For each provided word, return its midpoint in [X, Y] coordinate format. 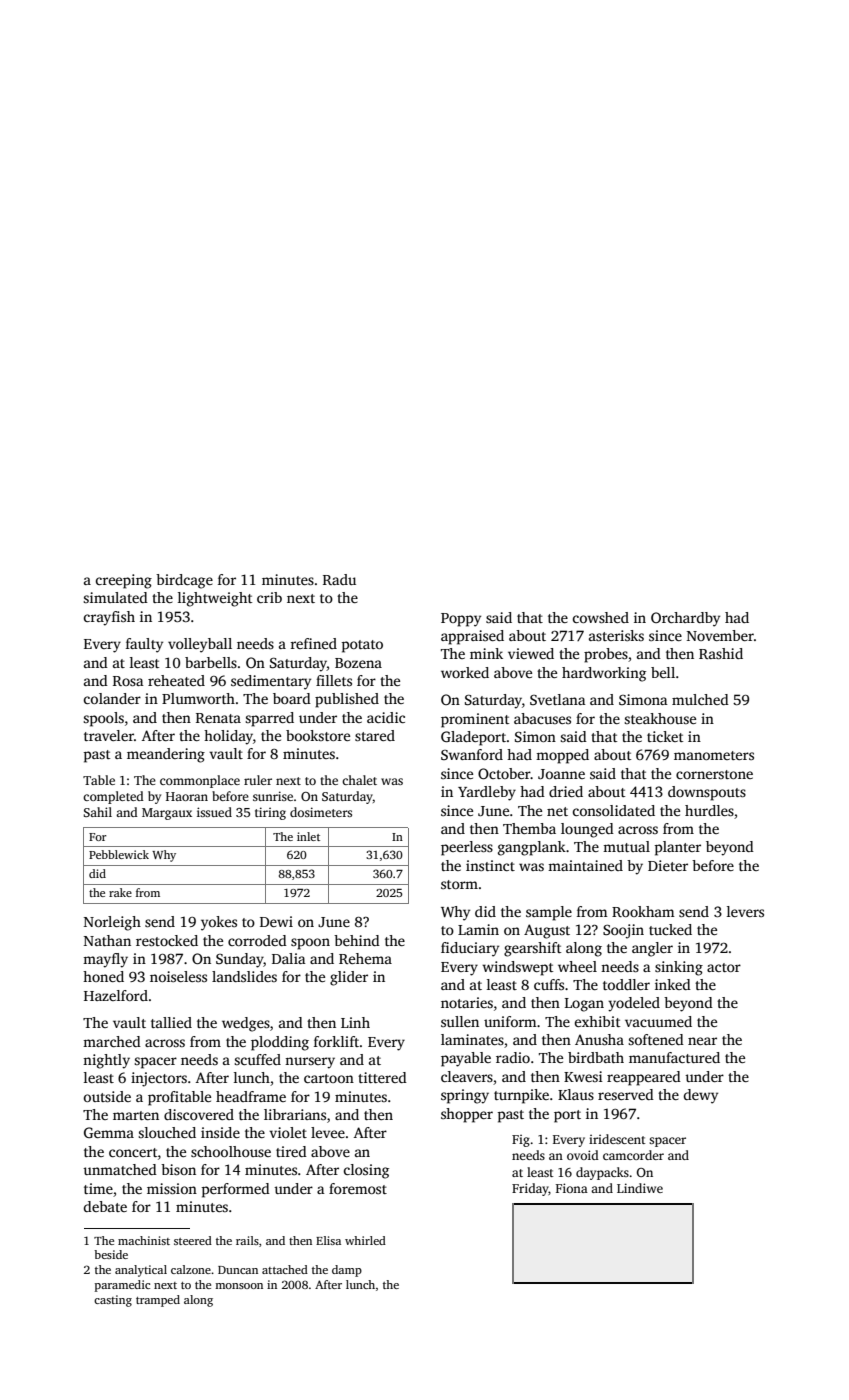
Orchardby [685, 619]
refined [313, 643]
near [702, 1041]
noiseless [178, 976]
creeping [124, 581]
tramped [158, 1301]
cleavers [467, 1076]
